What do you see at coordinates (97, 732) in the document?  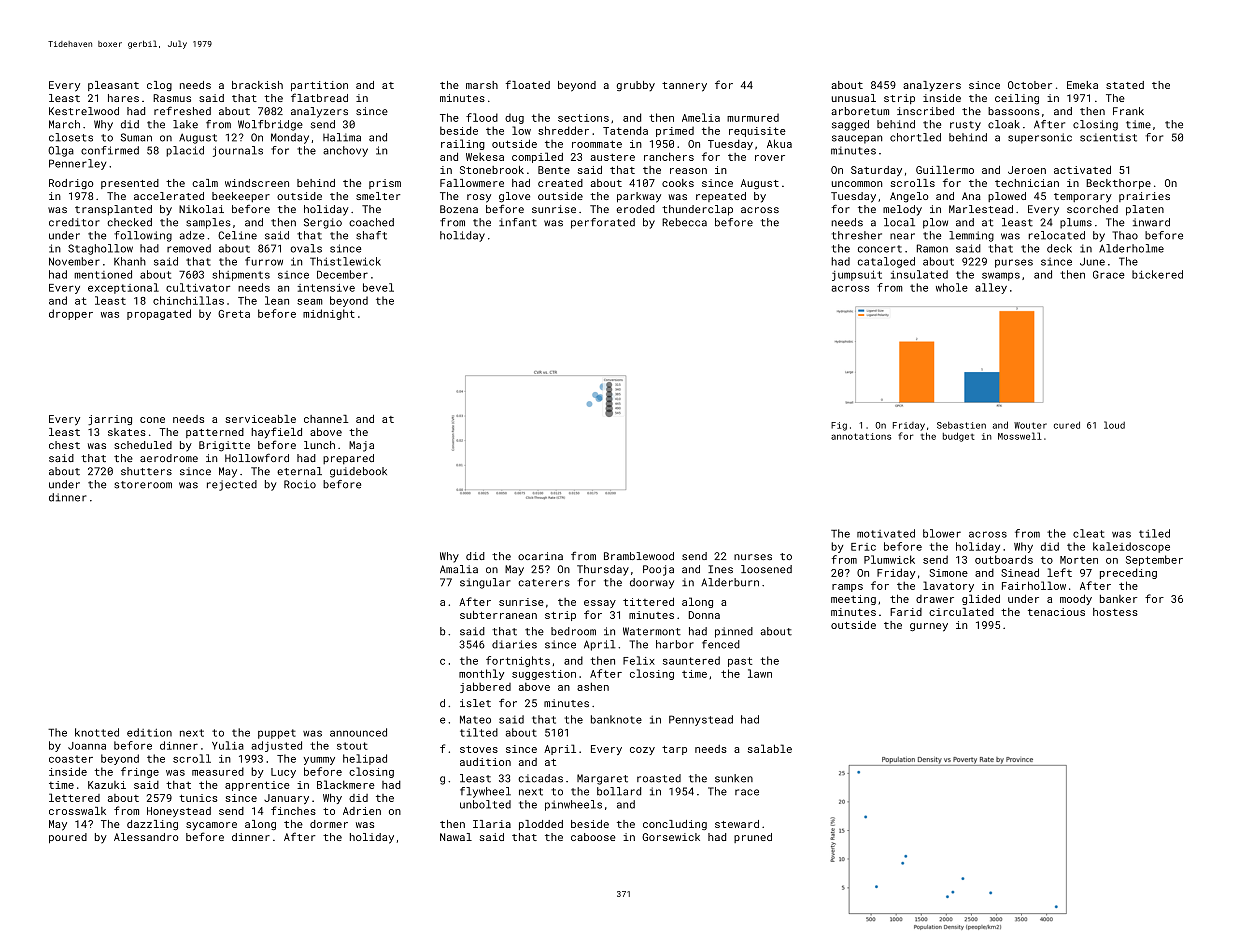 I see `knotted` at bounding box center [97, 732].
